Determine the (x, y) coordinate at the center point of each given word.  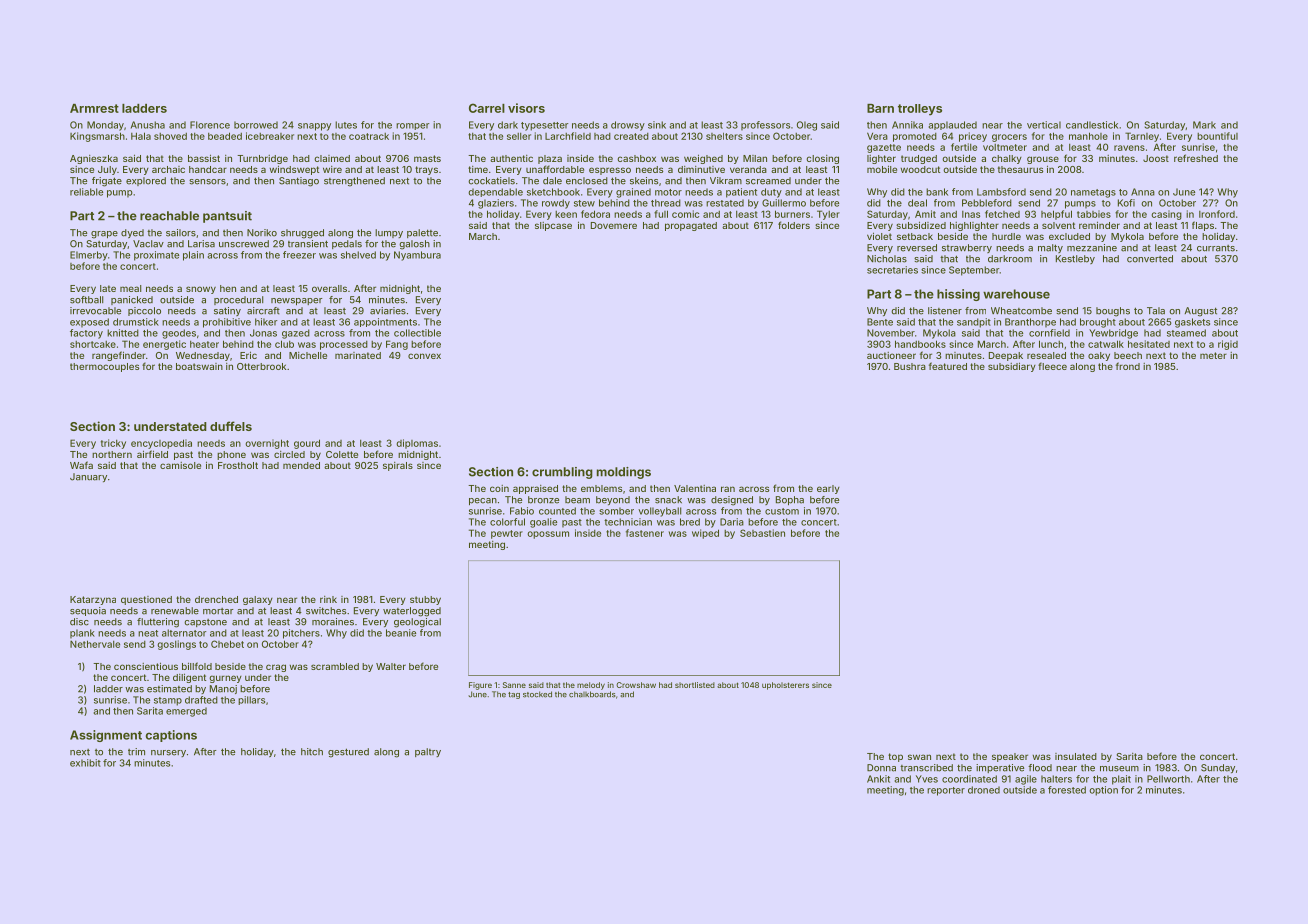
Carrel (487, 108)
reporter (946, 791)
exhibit (85, 763)
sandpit (974, 323)
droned (984, 790)
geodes (179, 334)
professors (765, 126)
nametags (1093, 193)
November (891, 333)
